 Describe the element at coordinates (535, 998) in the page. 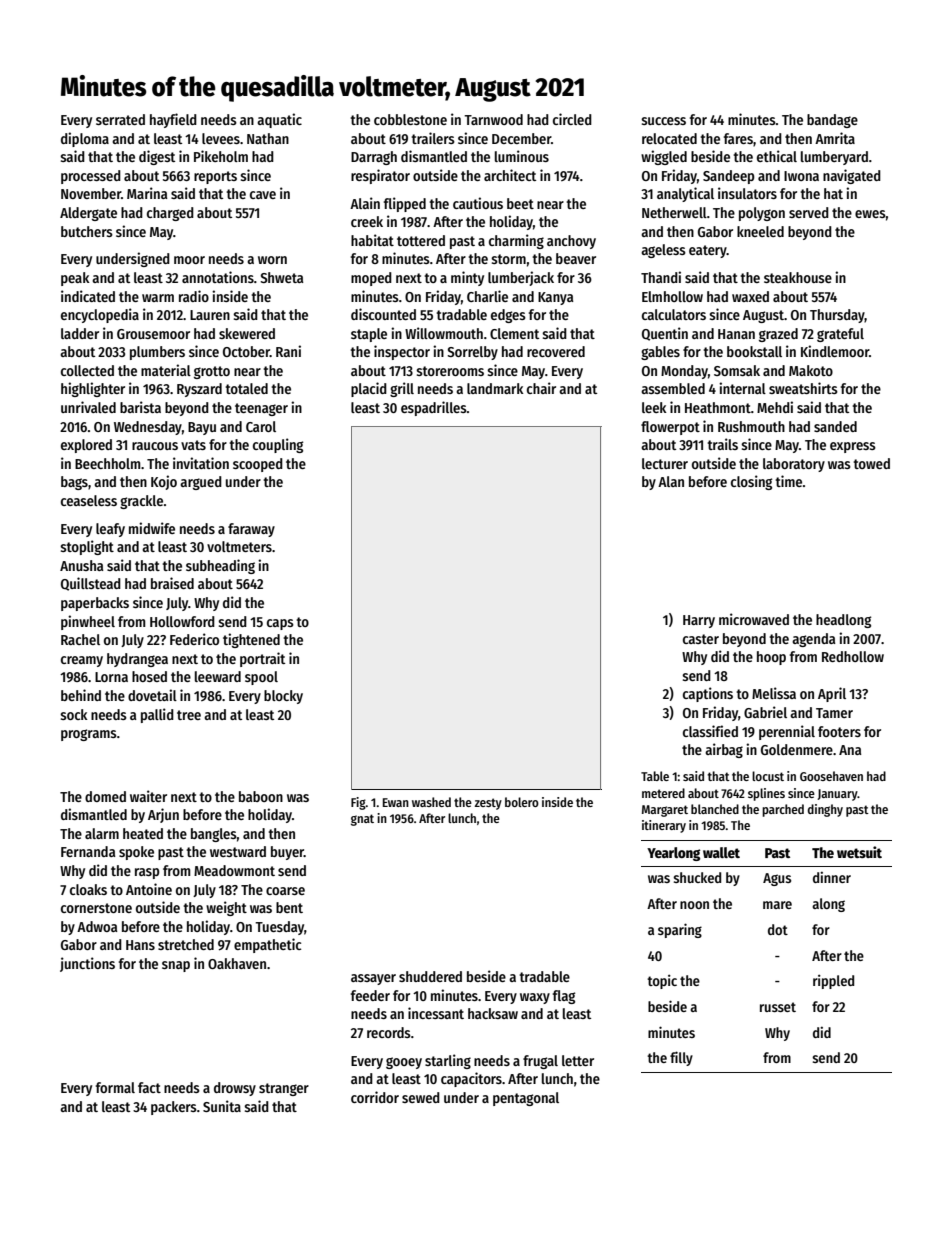

I see `waxy` at that location.
